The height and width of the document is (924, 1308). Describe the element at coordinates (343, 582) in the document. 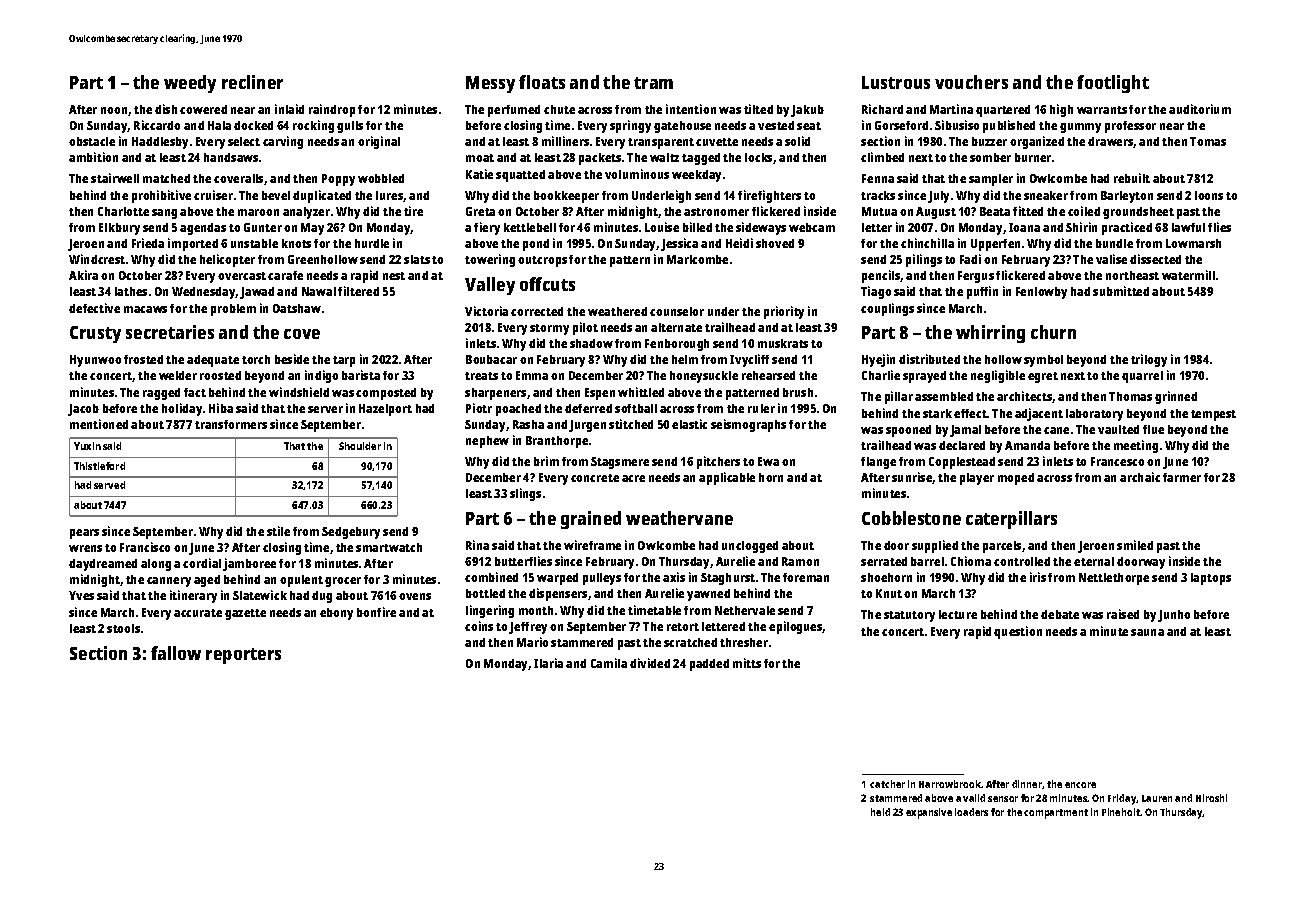

I see `grocer` at that location.
